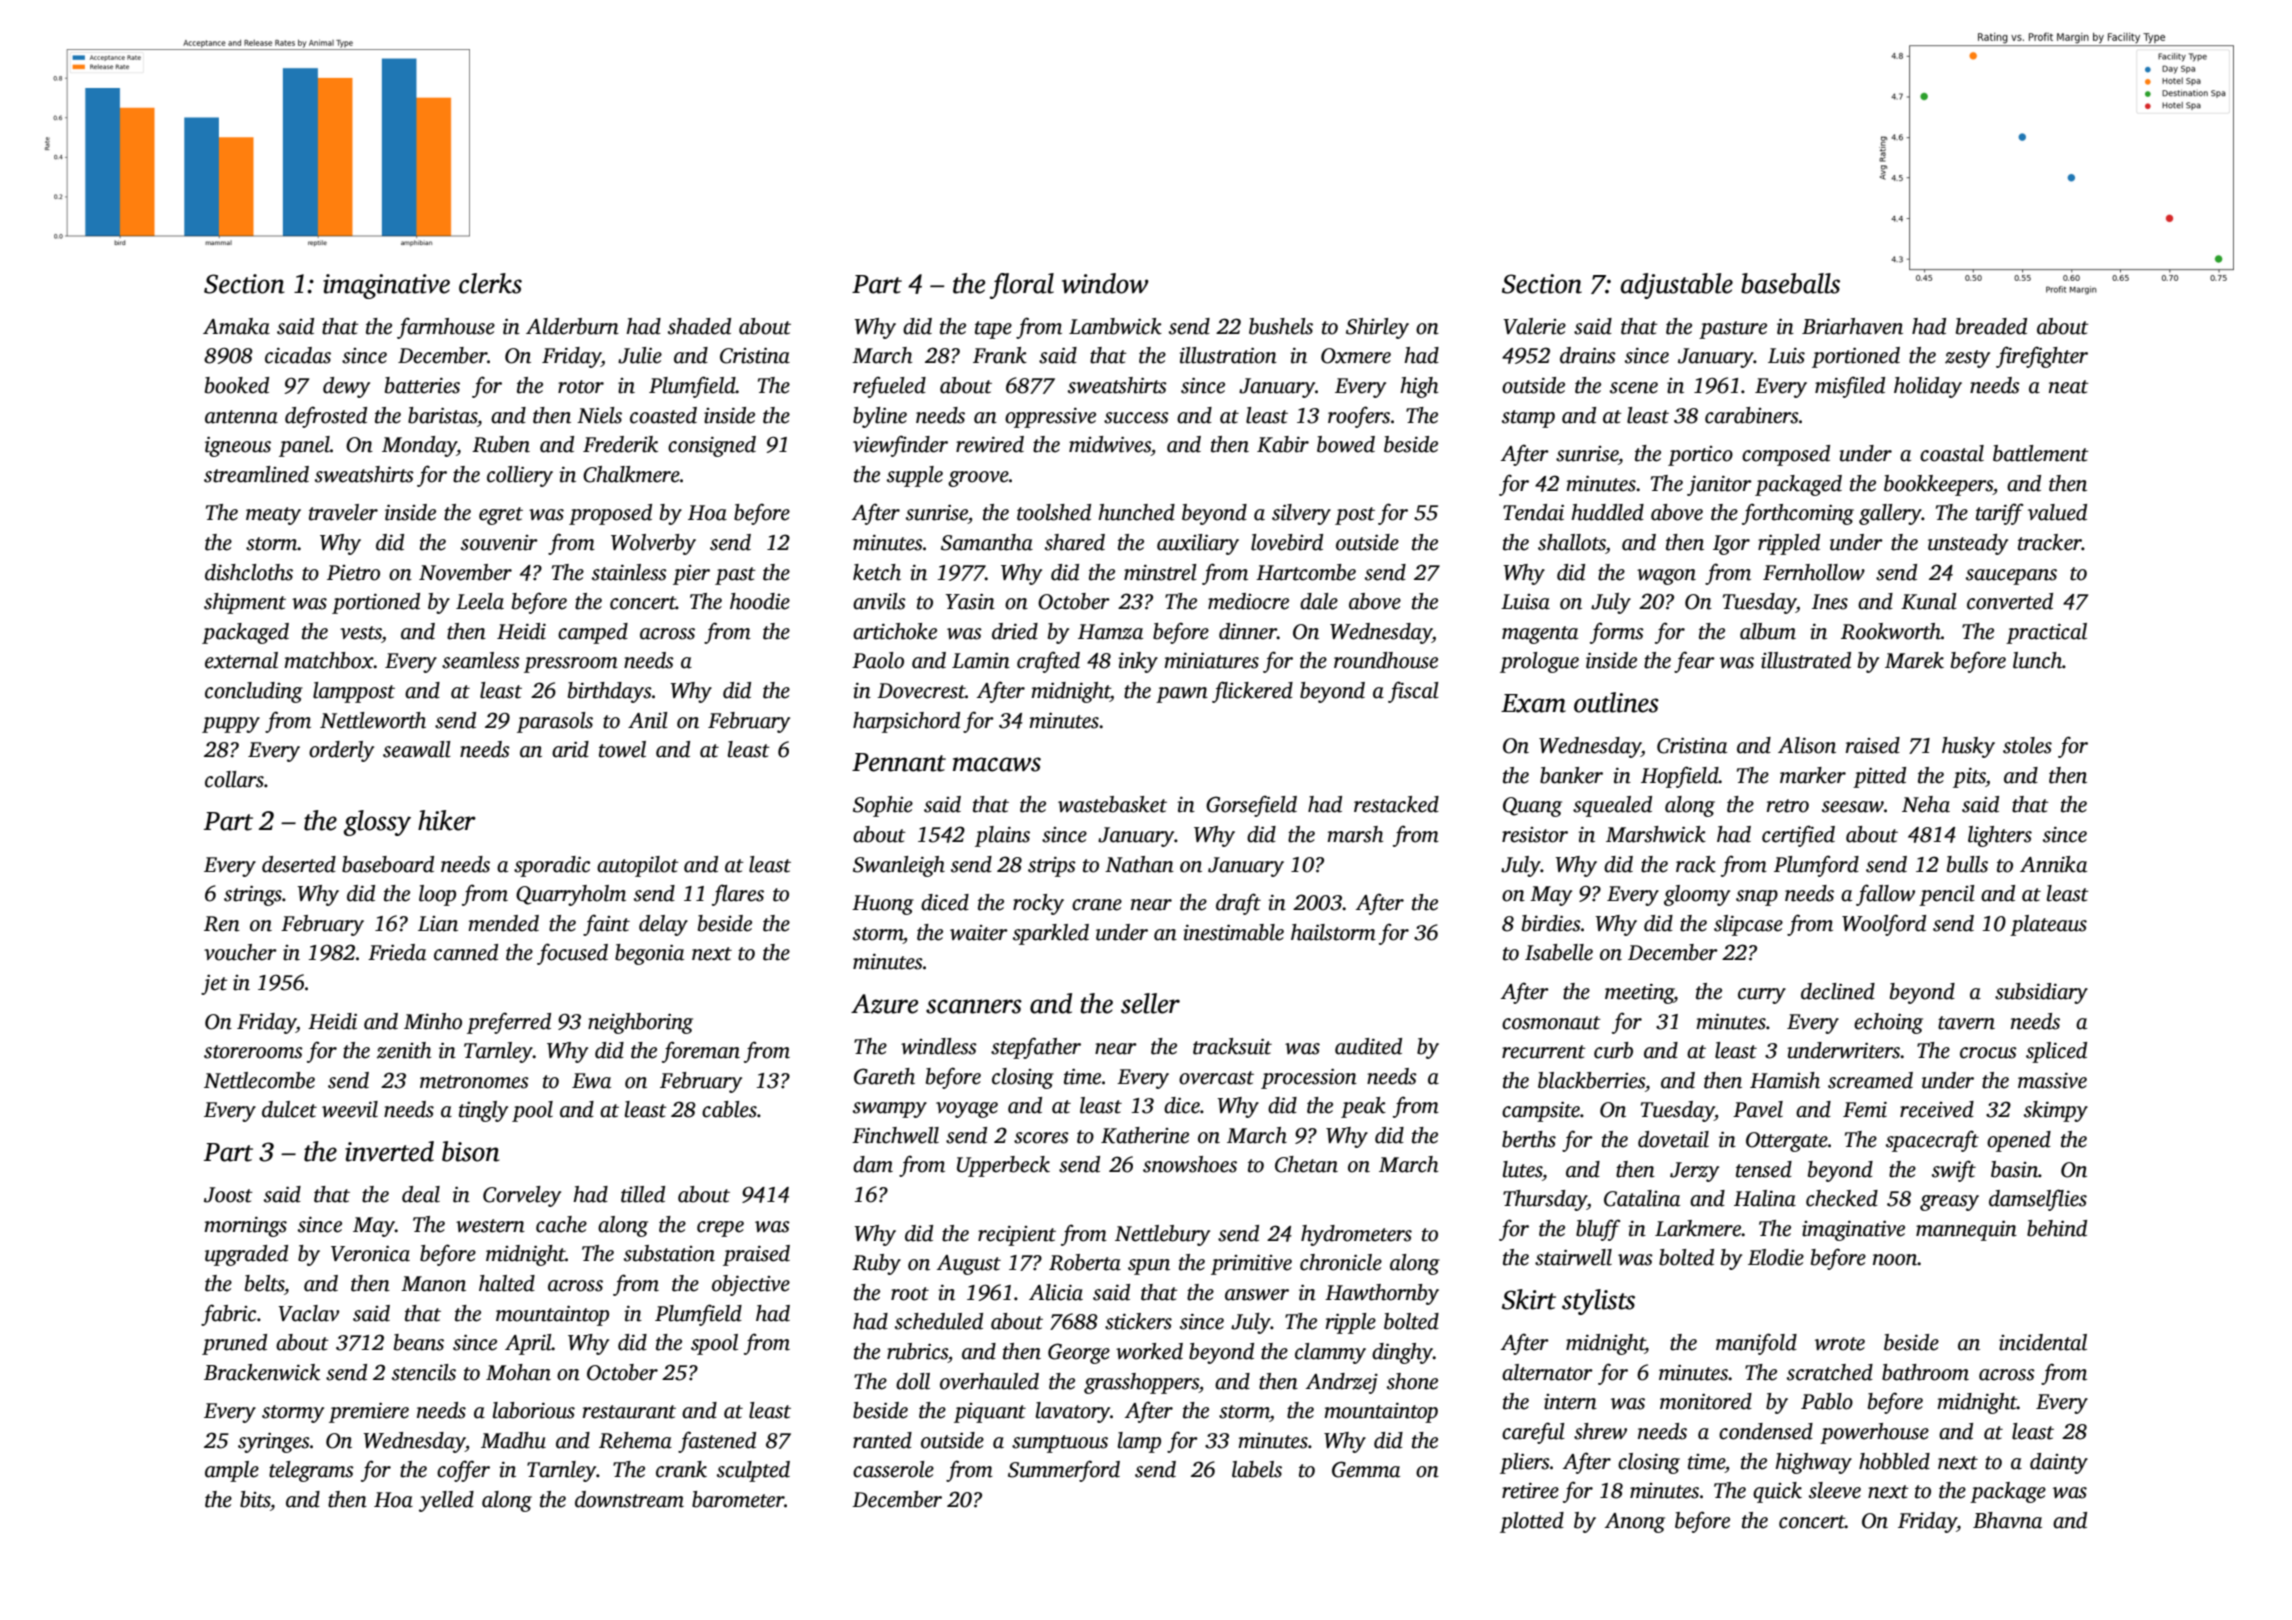  What do you see at coordinates (2000, 836) in the document?
I see `lighters` at bounding box center [2000, 836].
